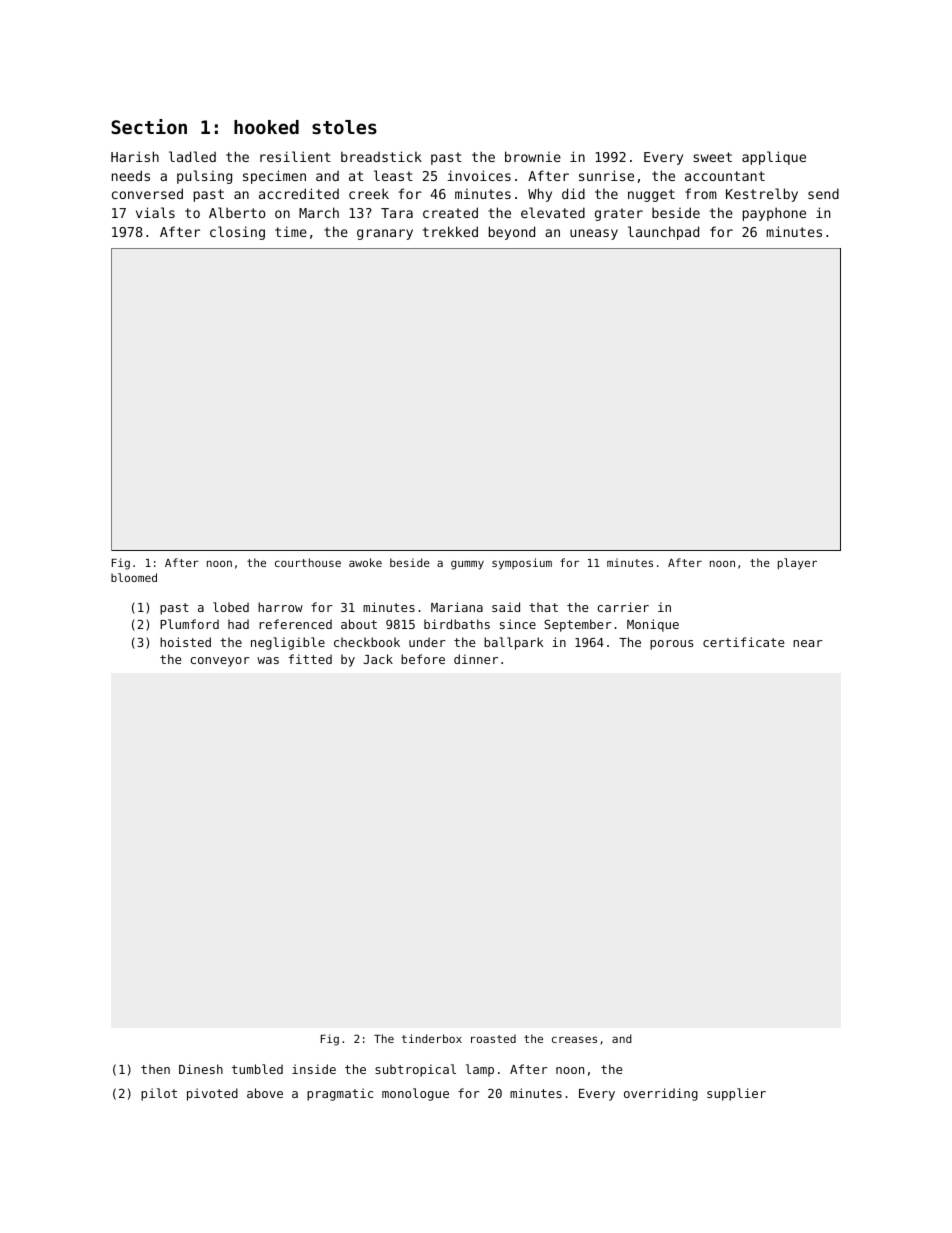 This image has width=952, height=1233. I want to click on stoles, so click(344, 127).
